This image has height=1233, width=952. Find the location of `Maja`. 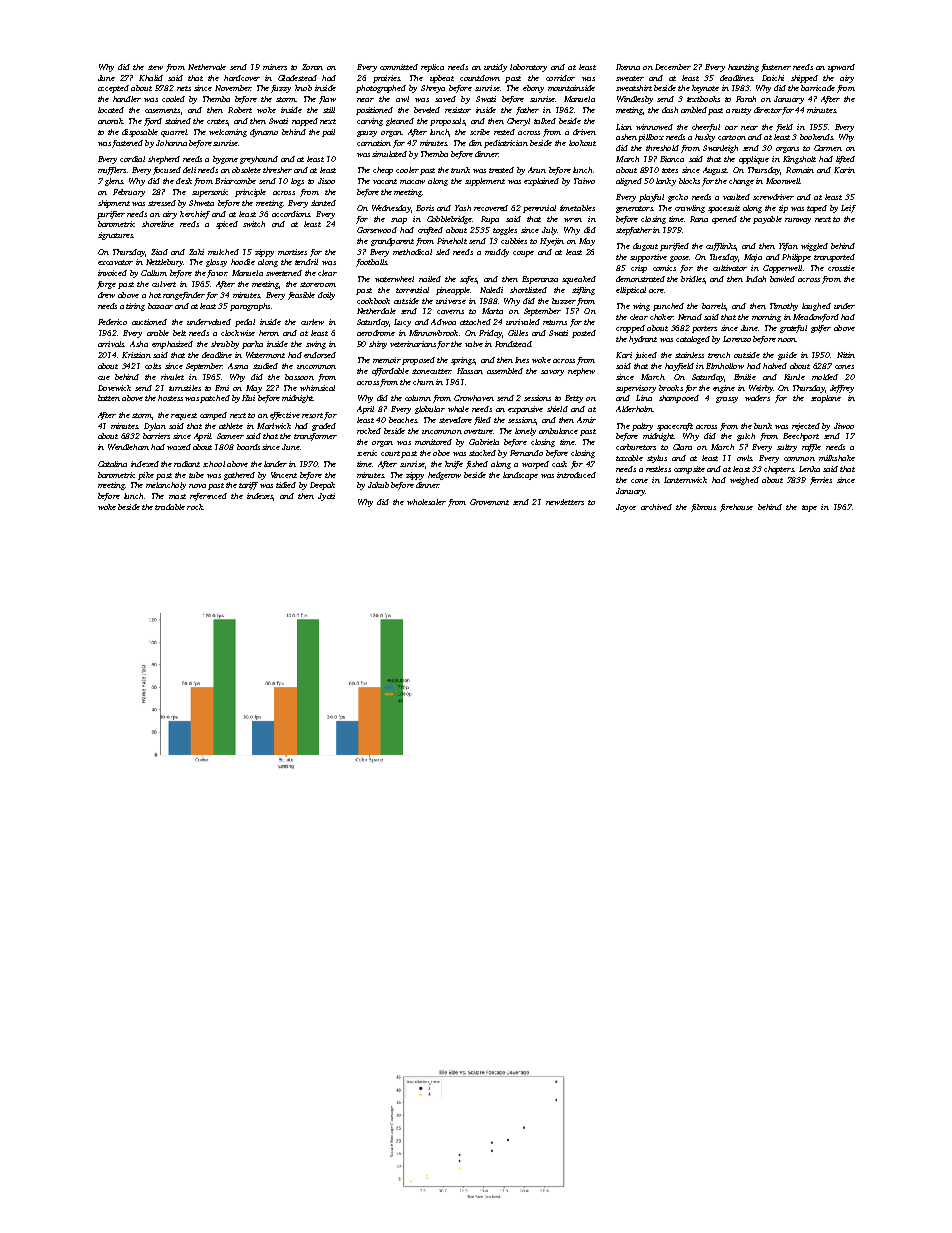

Maja is located at coordinates (753, 258).
